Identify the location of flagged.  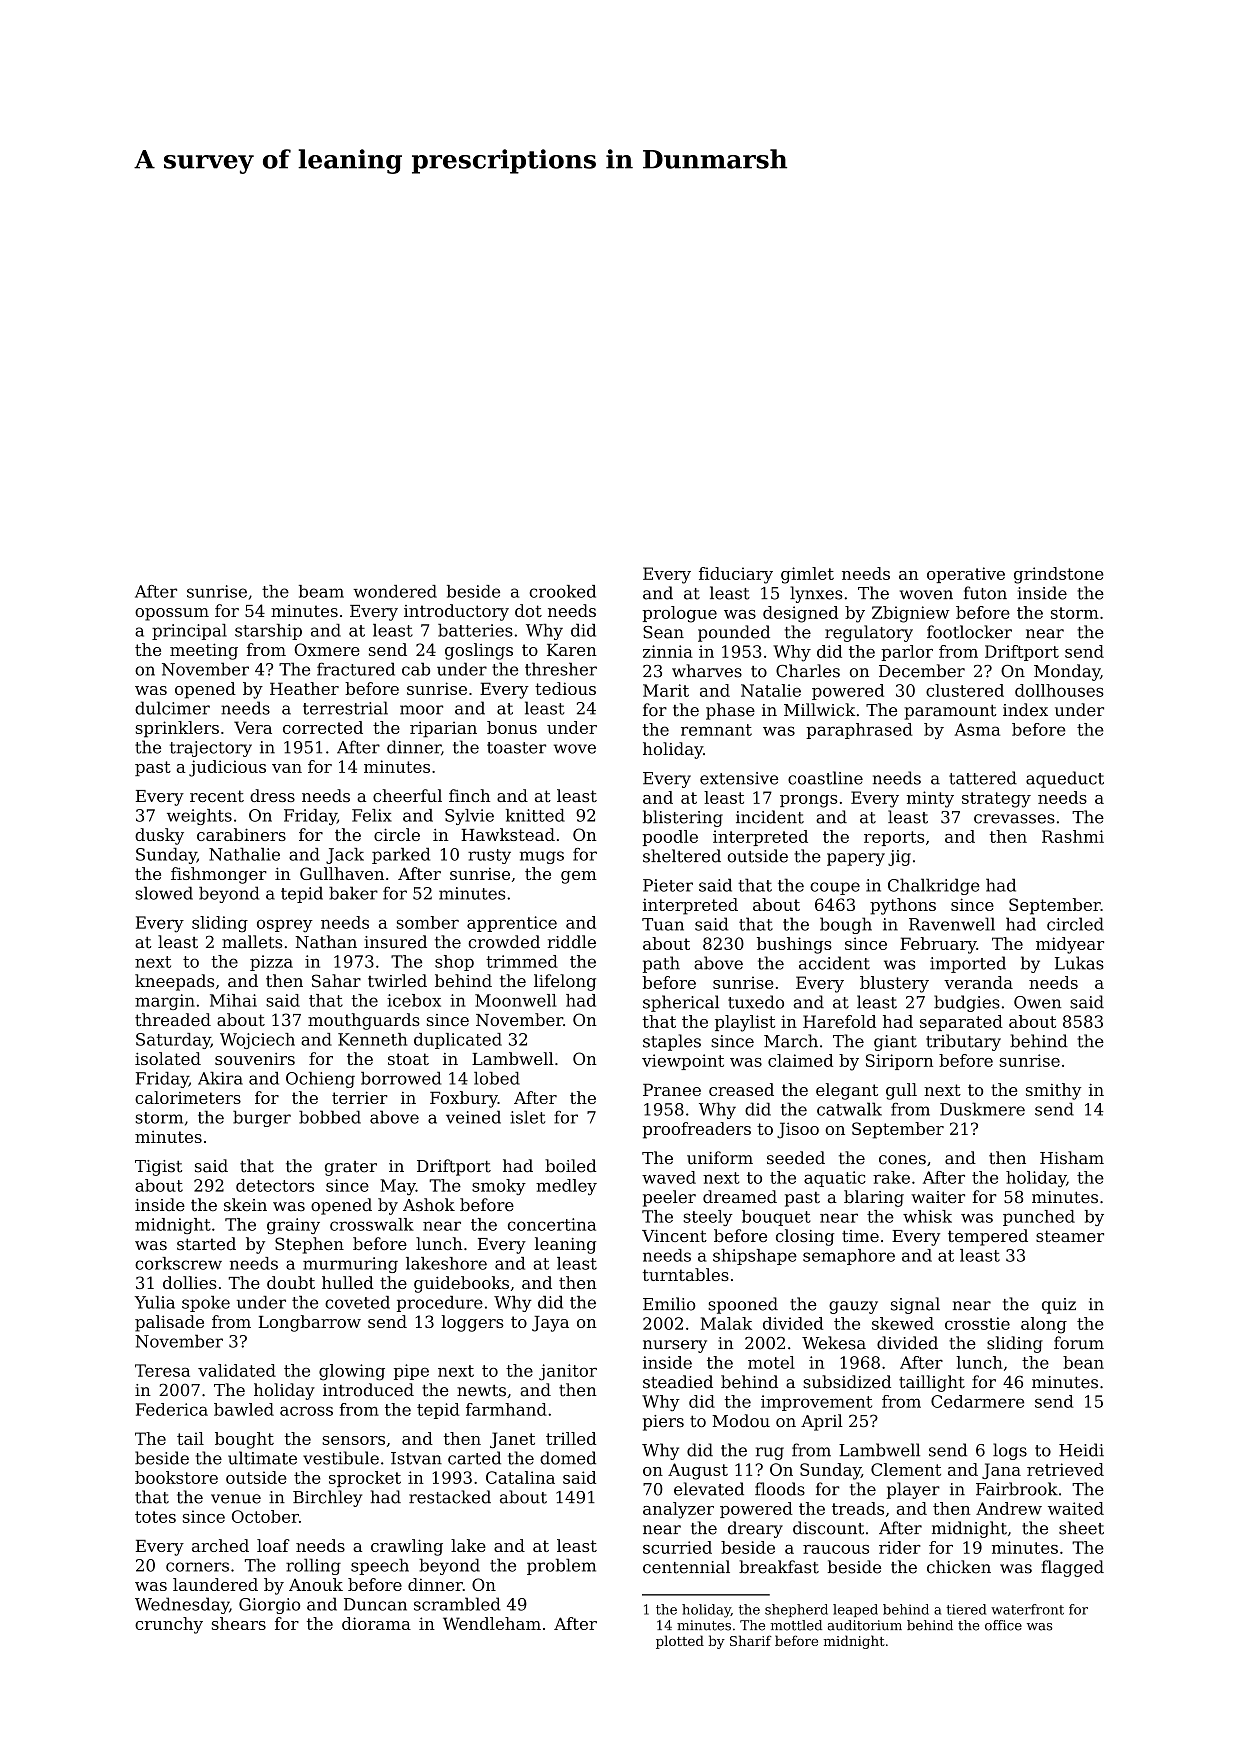
(1072, 1568).
